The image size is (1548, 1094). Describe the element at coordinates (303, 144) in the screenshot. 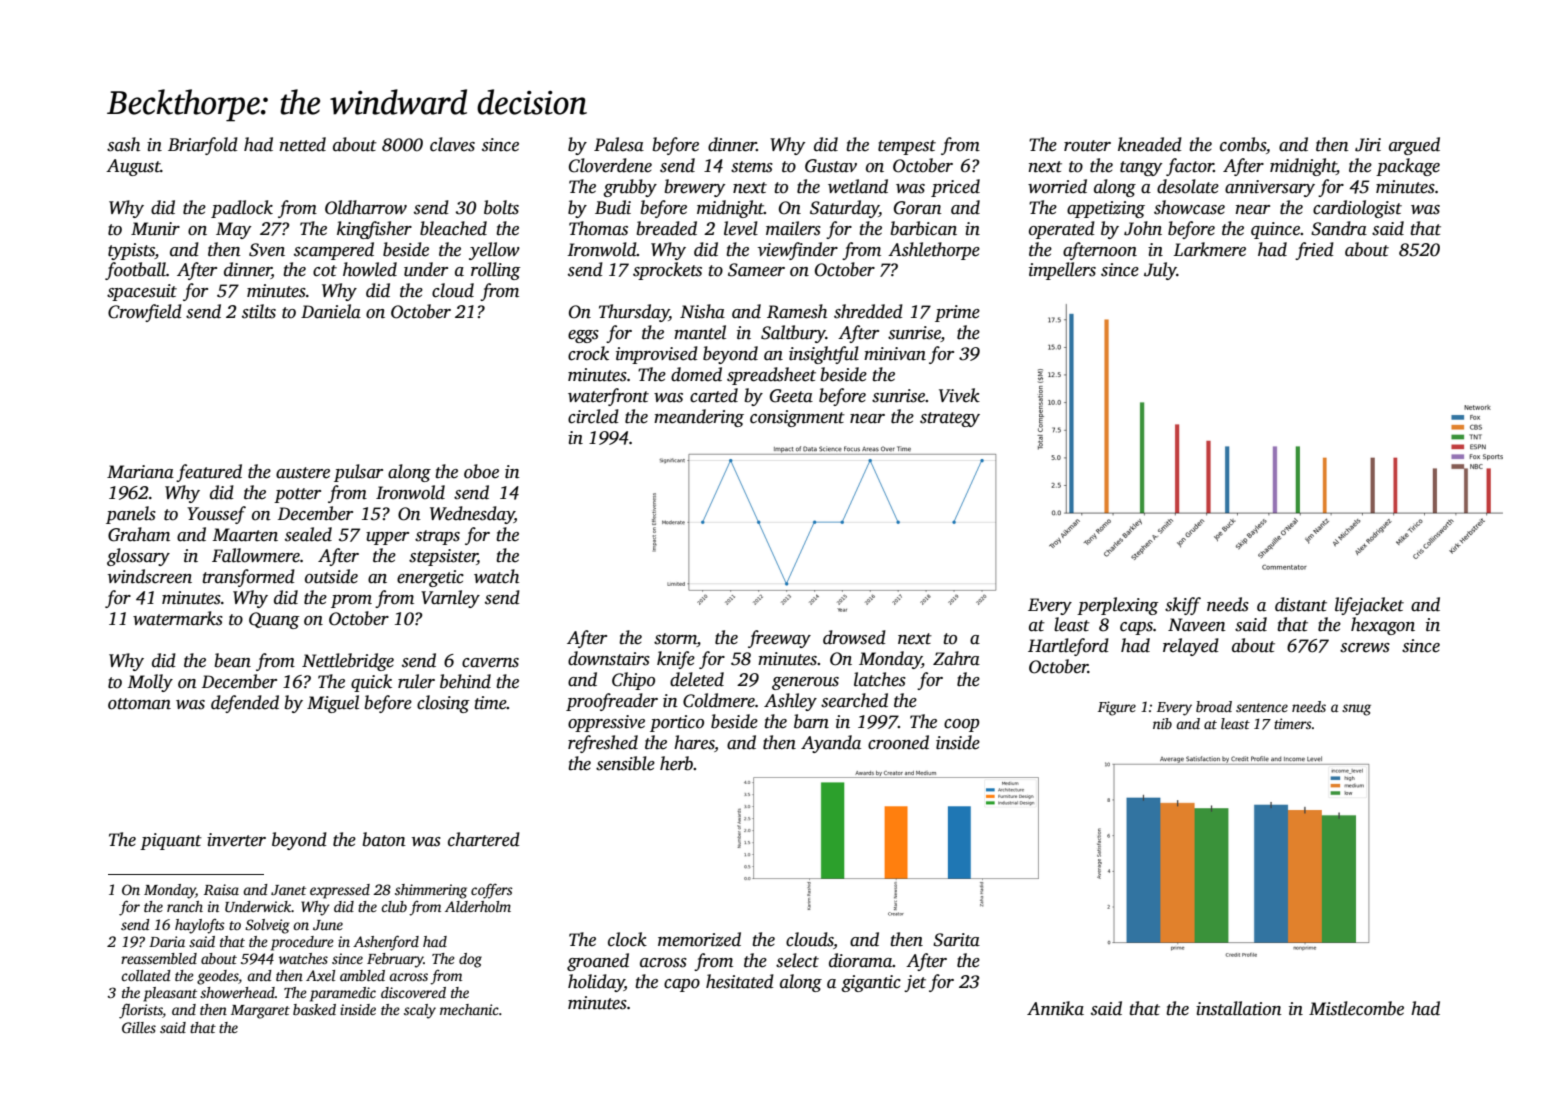

I see `netted` at that location.
